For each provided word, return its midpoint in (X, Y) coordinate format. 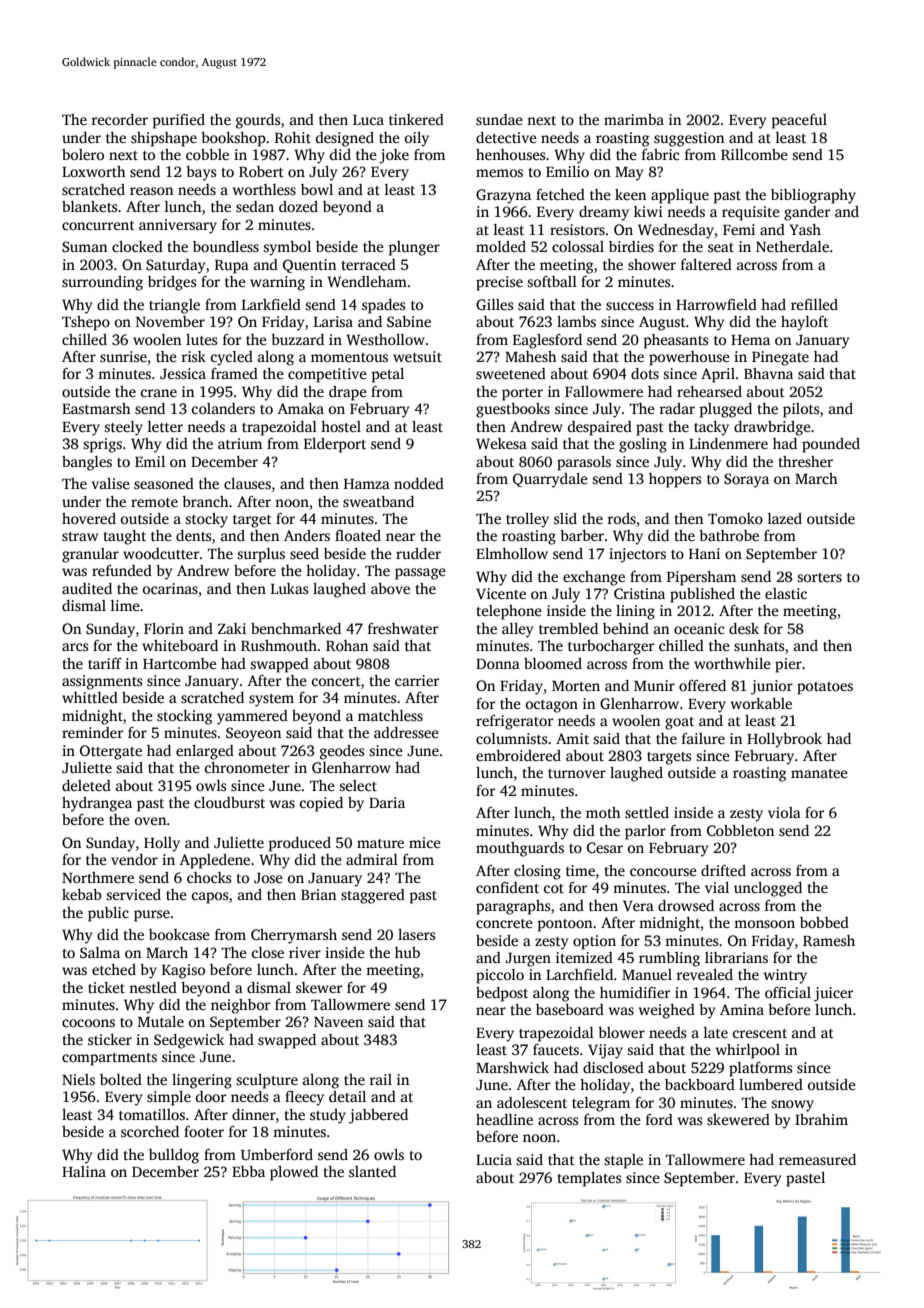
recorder (119, 119)
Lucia (494, 1159)
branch (205, 501)
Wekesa (501, 443)
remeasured (817, 1159)
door (211, 1096)
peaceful (799, 121)
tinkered (416, 119)
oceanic (699, 628)
